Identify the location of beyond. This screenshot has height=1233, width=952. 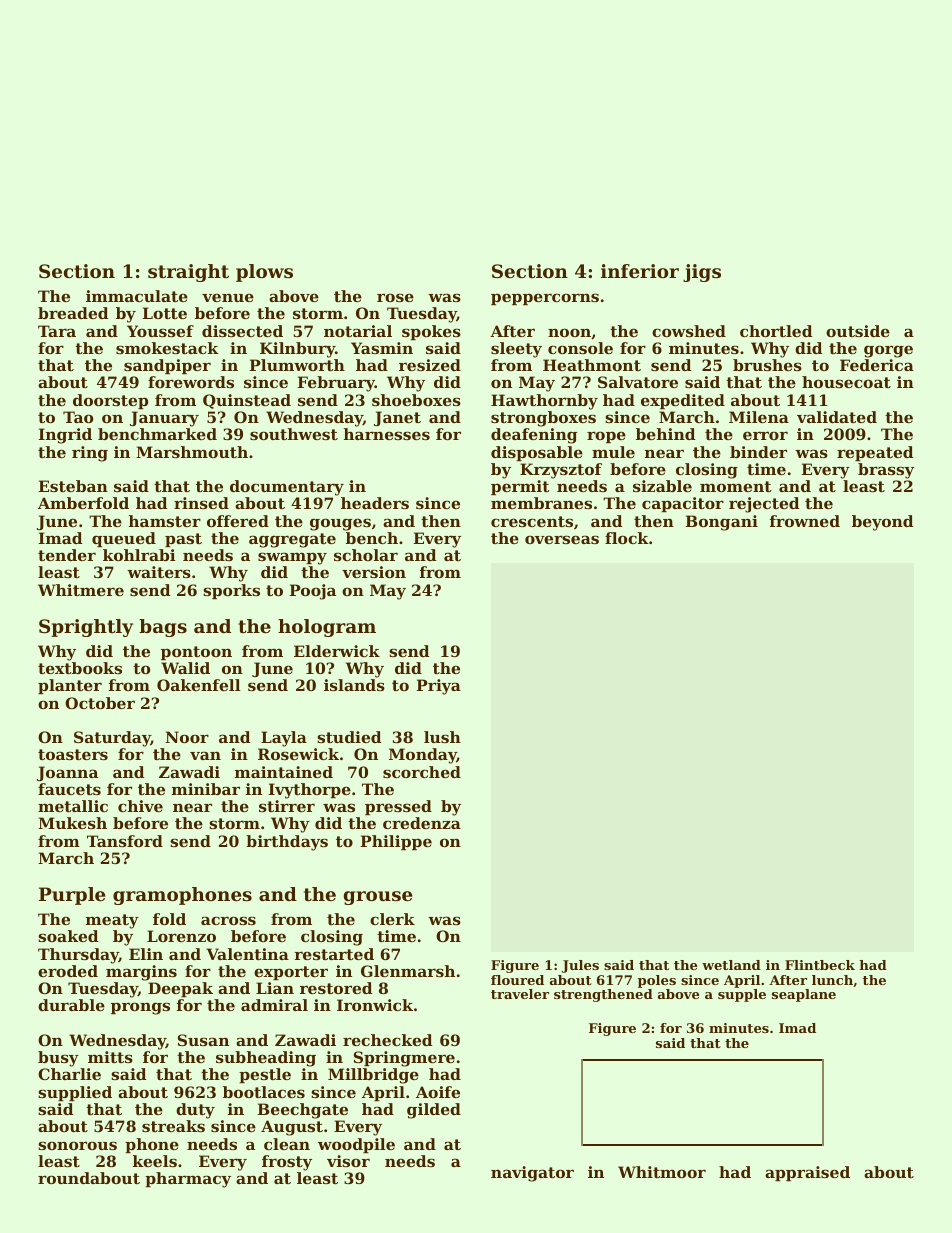
(882, 523).
